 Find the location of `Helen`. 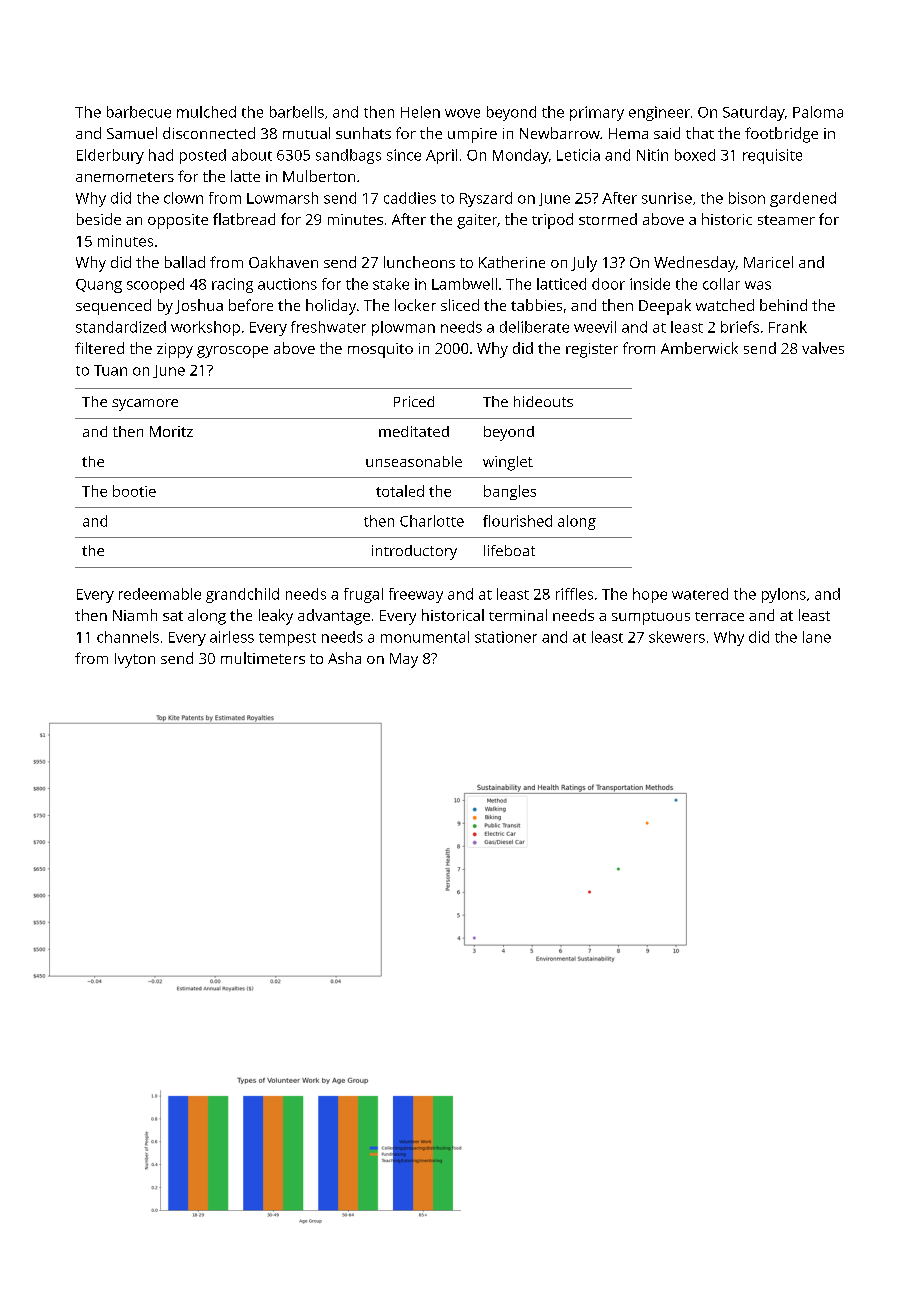

Helen is located at coordinates (420, 112).
